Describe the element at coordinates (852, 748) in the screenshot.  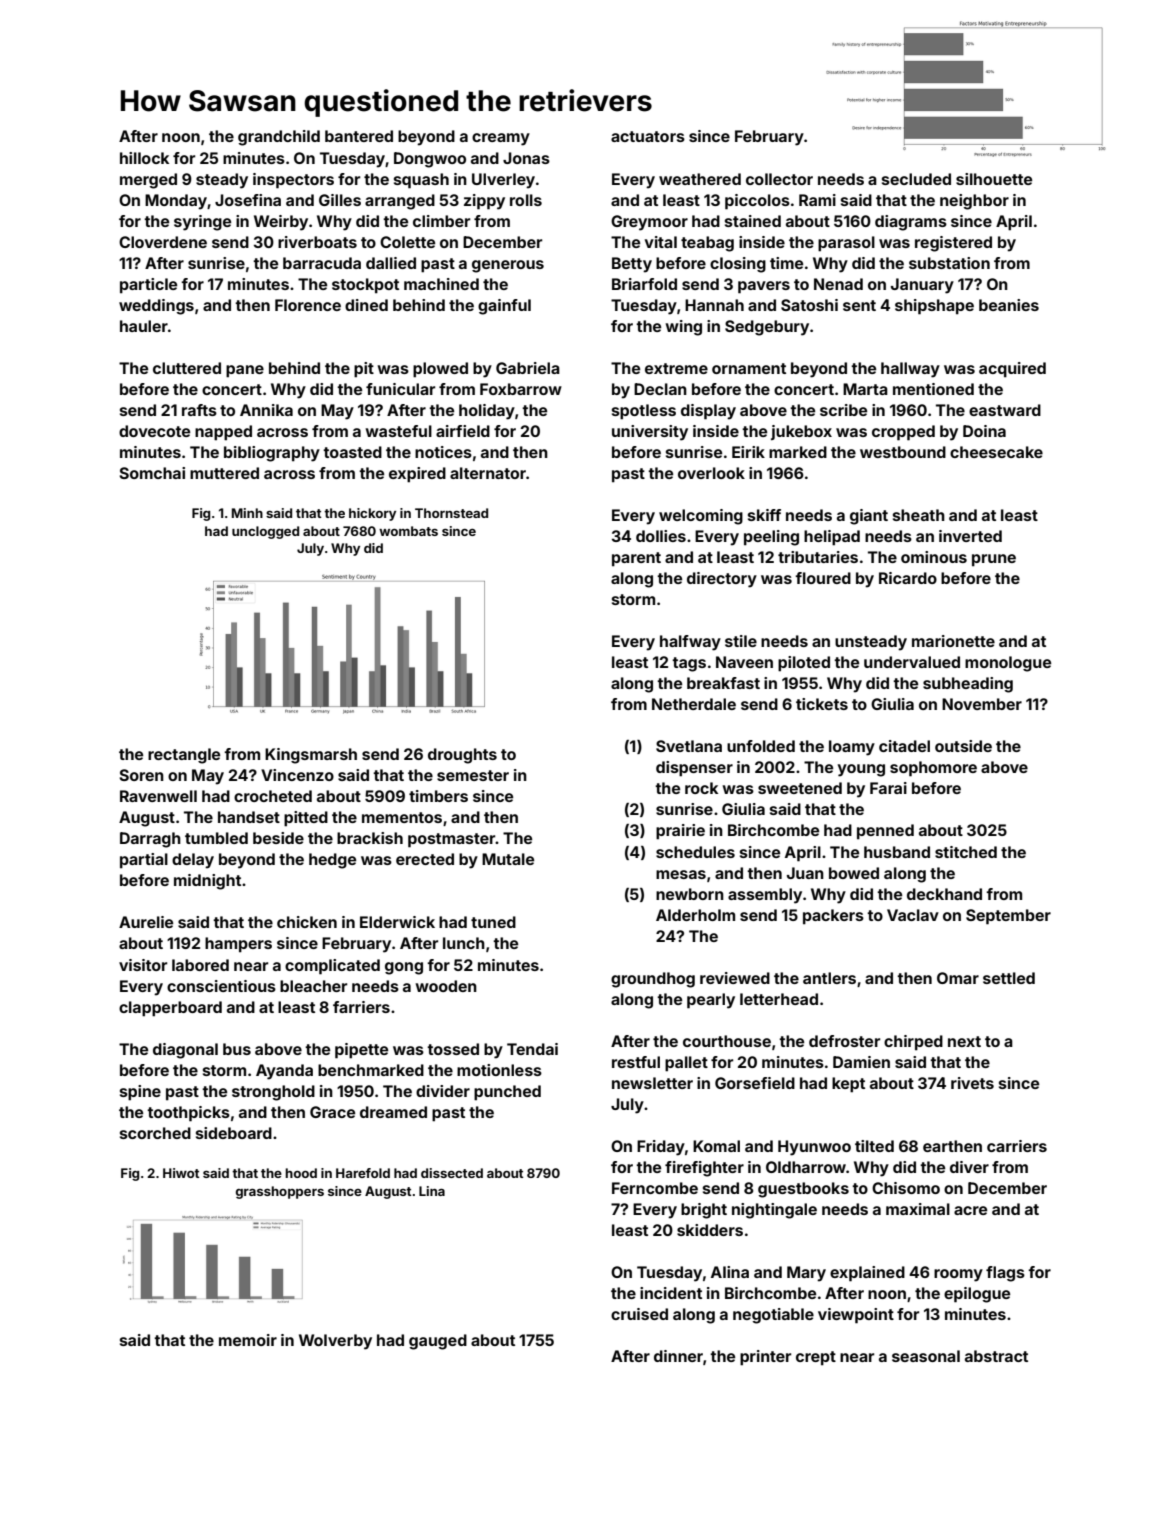
I see `loamy` at that location.
